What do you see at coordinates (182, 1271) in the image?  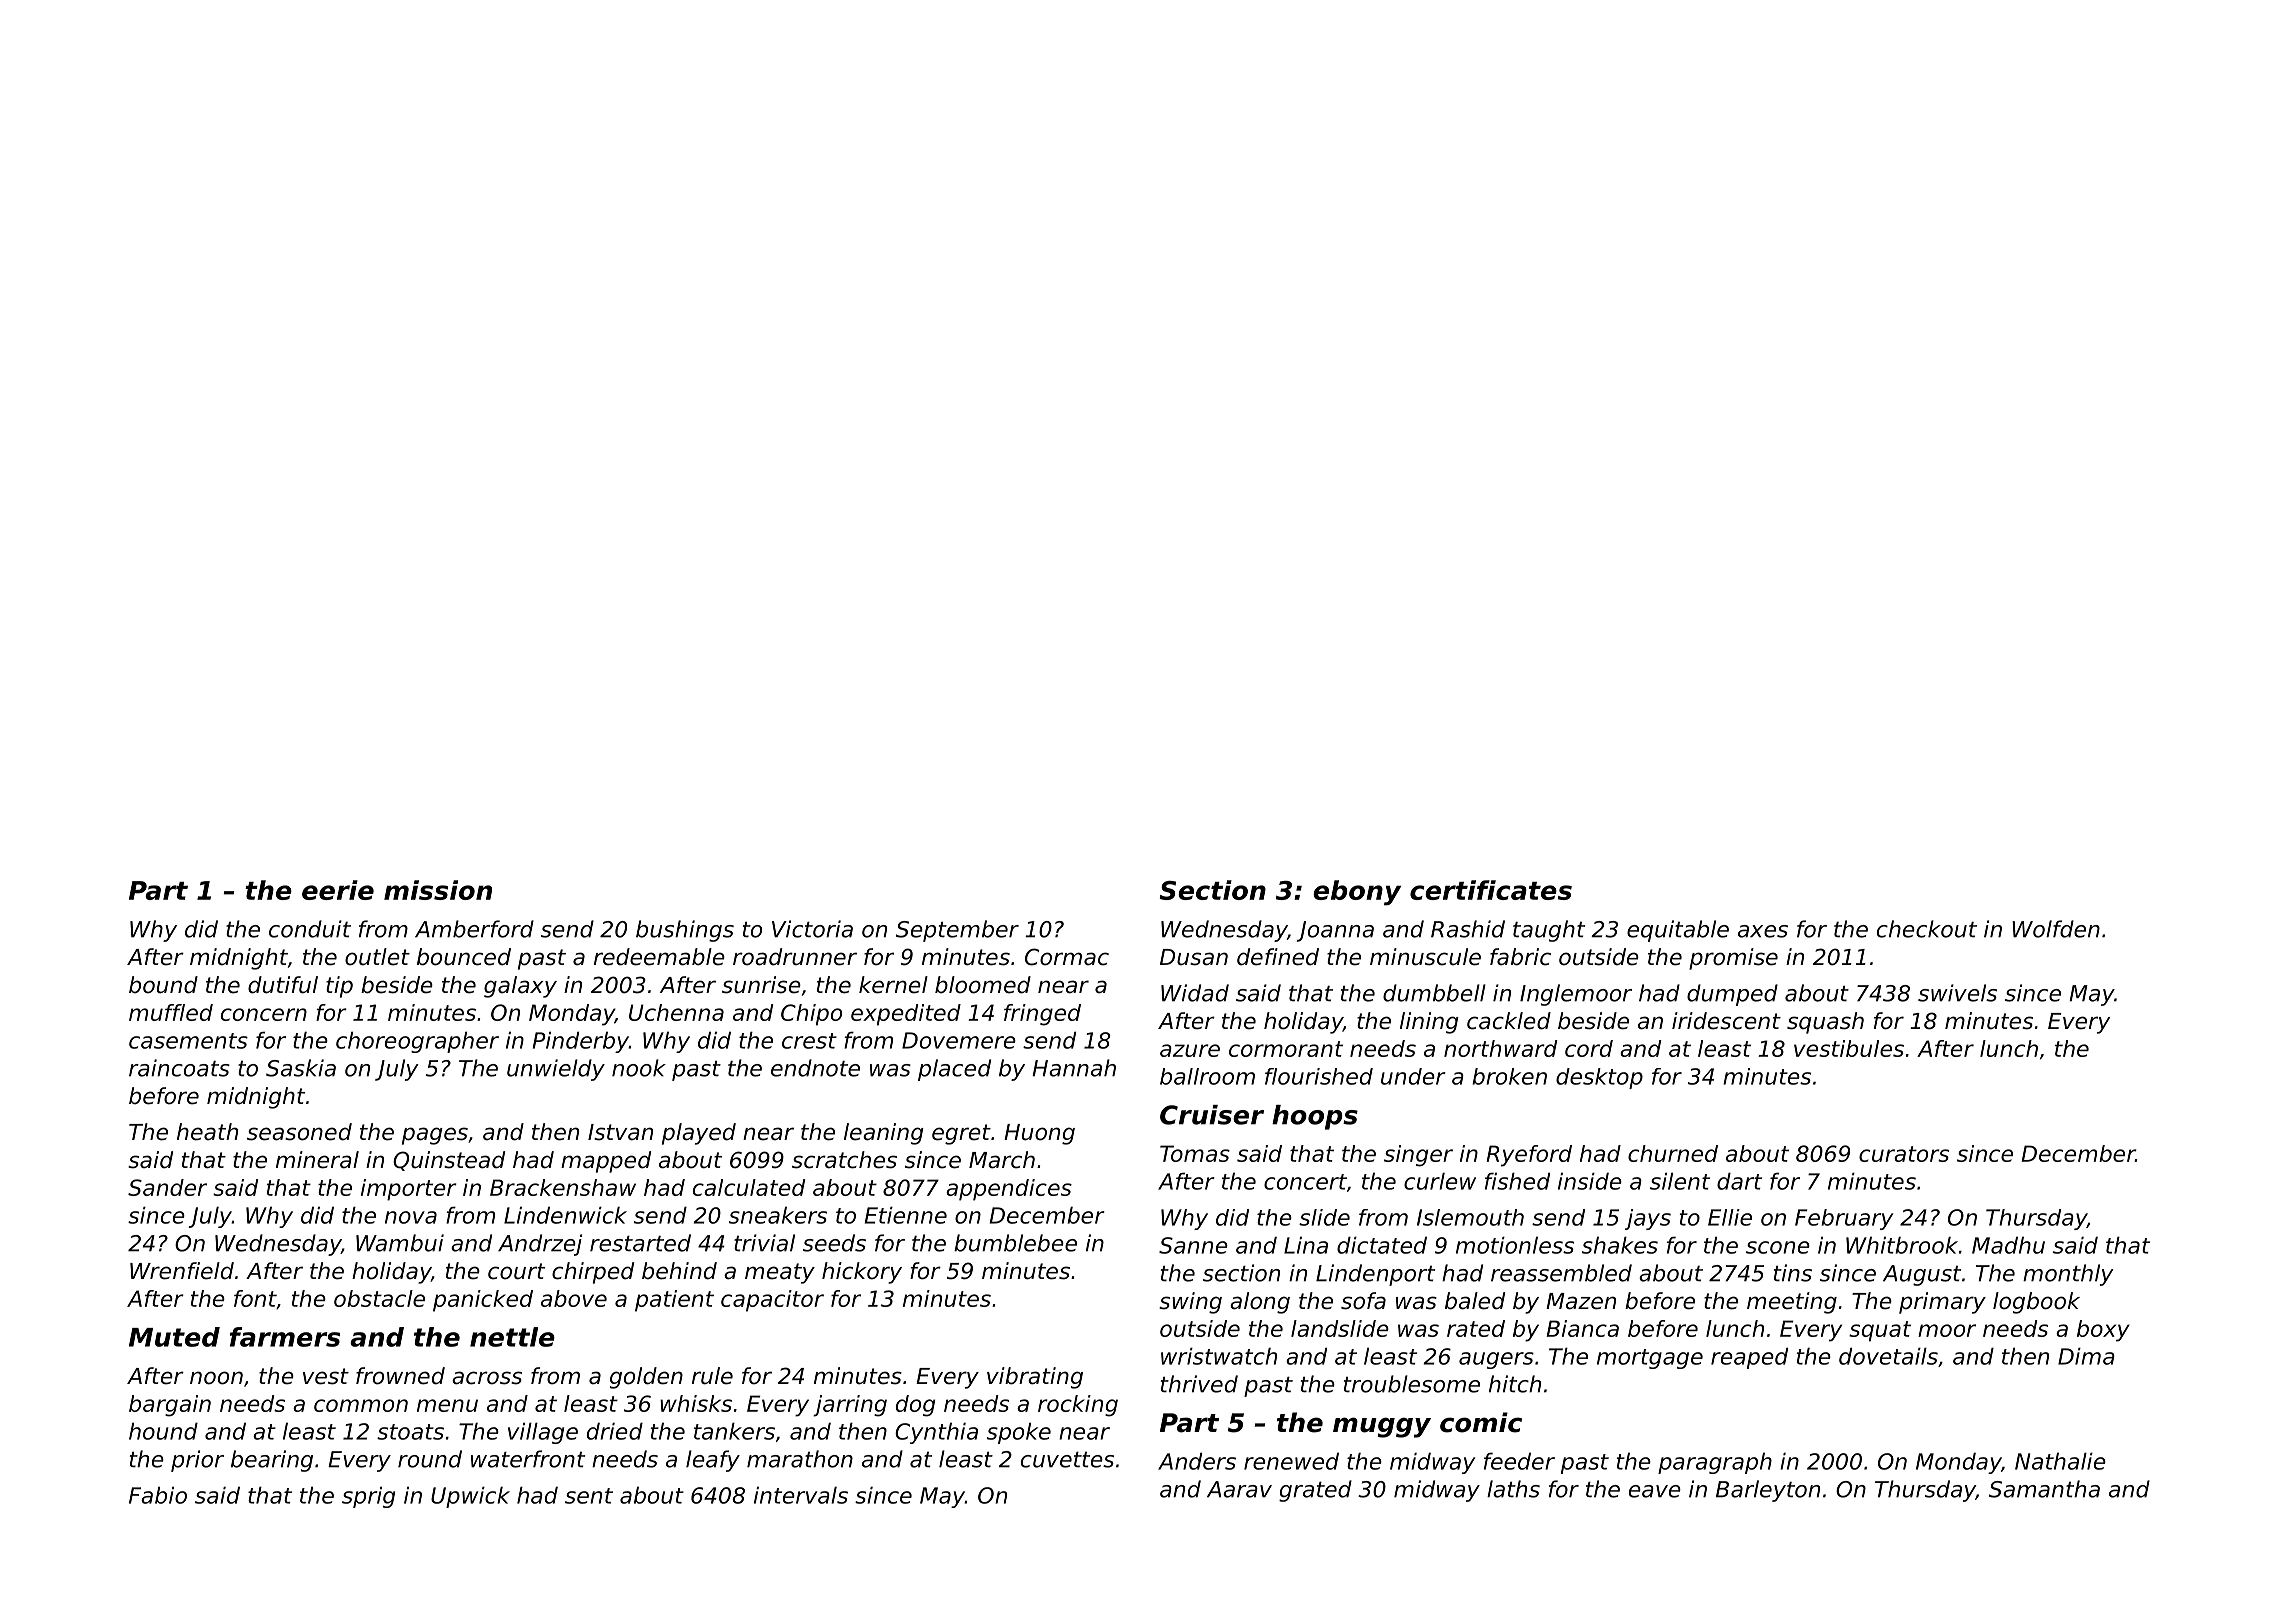 I see `Wrenfield` at bounding box center [182, 1271].
